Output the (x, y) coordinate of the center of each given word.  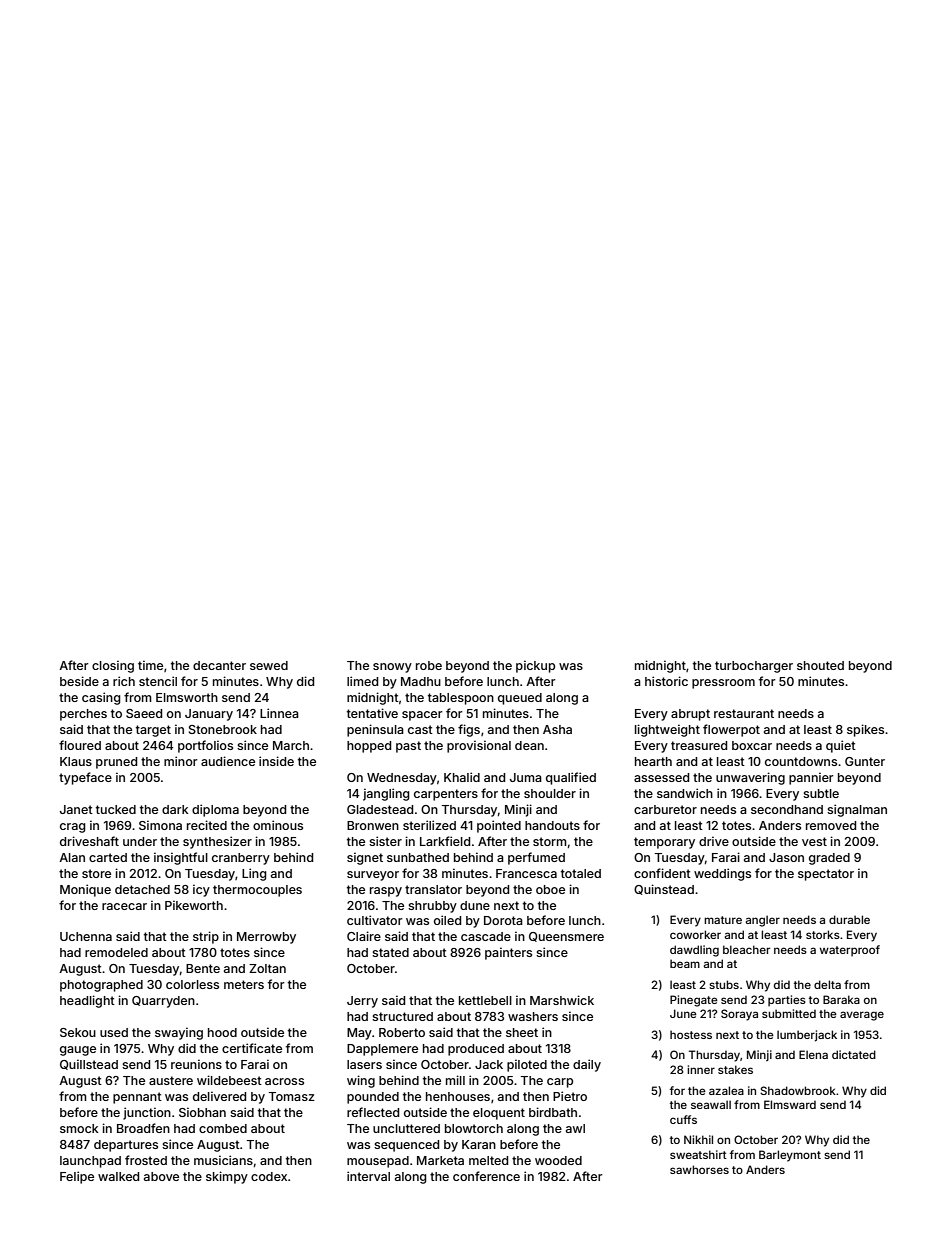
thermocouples (257, 891)
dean (529, 745)
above (161, 1176)
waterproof (850, 951)
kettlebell (485, 1000)
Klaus (76, 761)
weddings (722, 874)
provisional (479, 746)
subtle (821, 793)
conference (486, 1176)
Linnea (279, 713)
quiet (841, 746)
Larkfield (445, 841)
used (114, 1032)
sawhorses (699, 1169)
